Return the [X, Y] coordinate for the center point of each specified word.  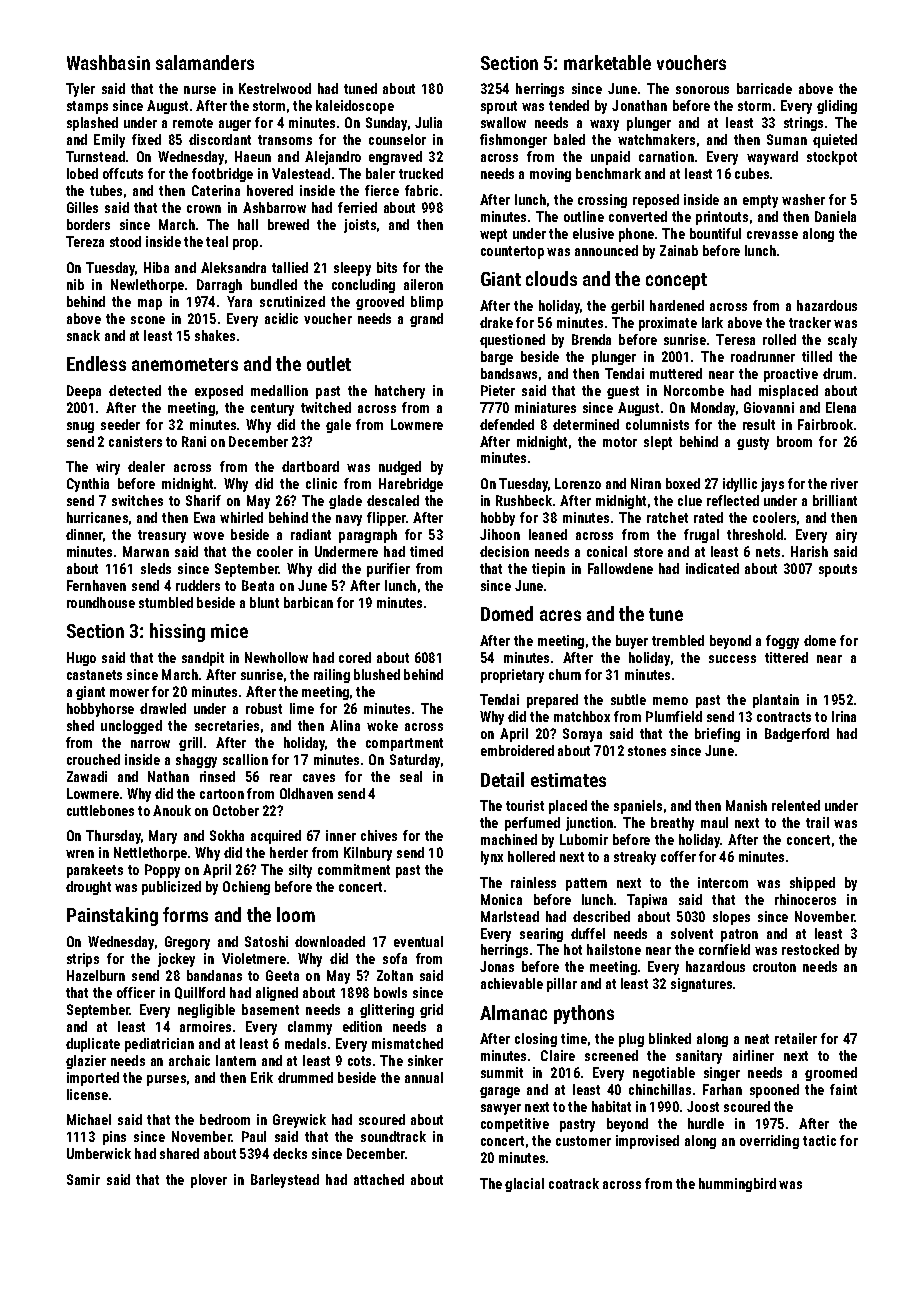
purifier [388, 570]
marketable [607, 62]
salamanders [205, 62]
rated [708, 517]
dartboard [310, 466]
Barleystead [285, 1181]
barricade [764, 88]
